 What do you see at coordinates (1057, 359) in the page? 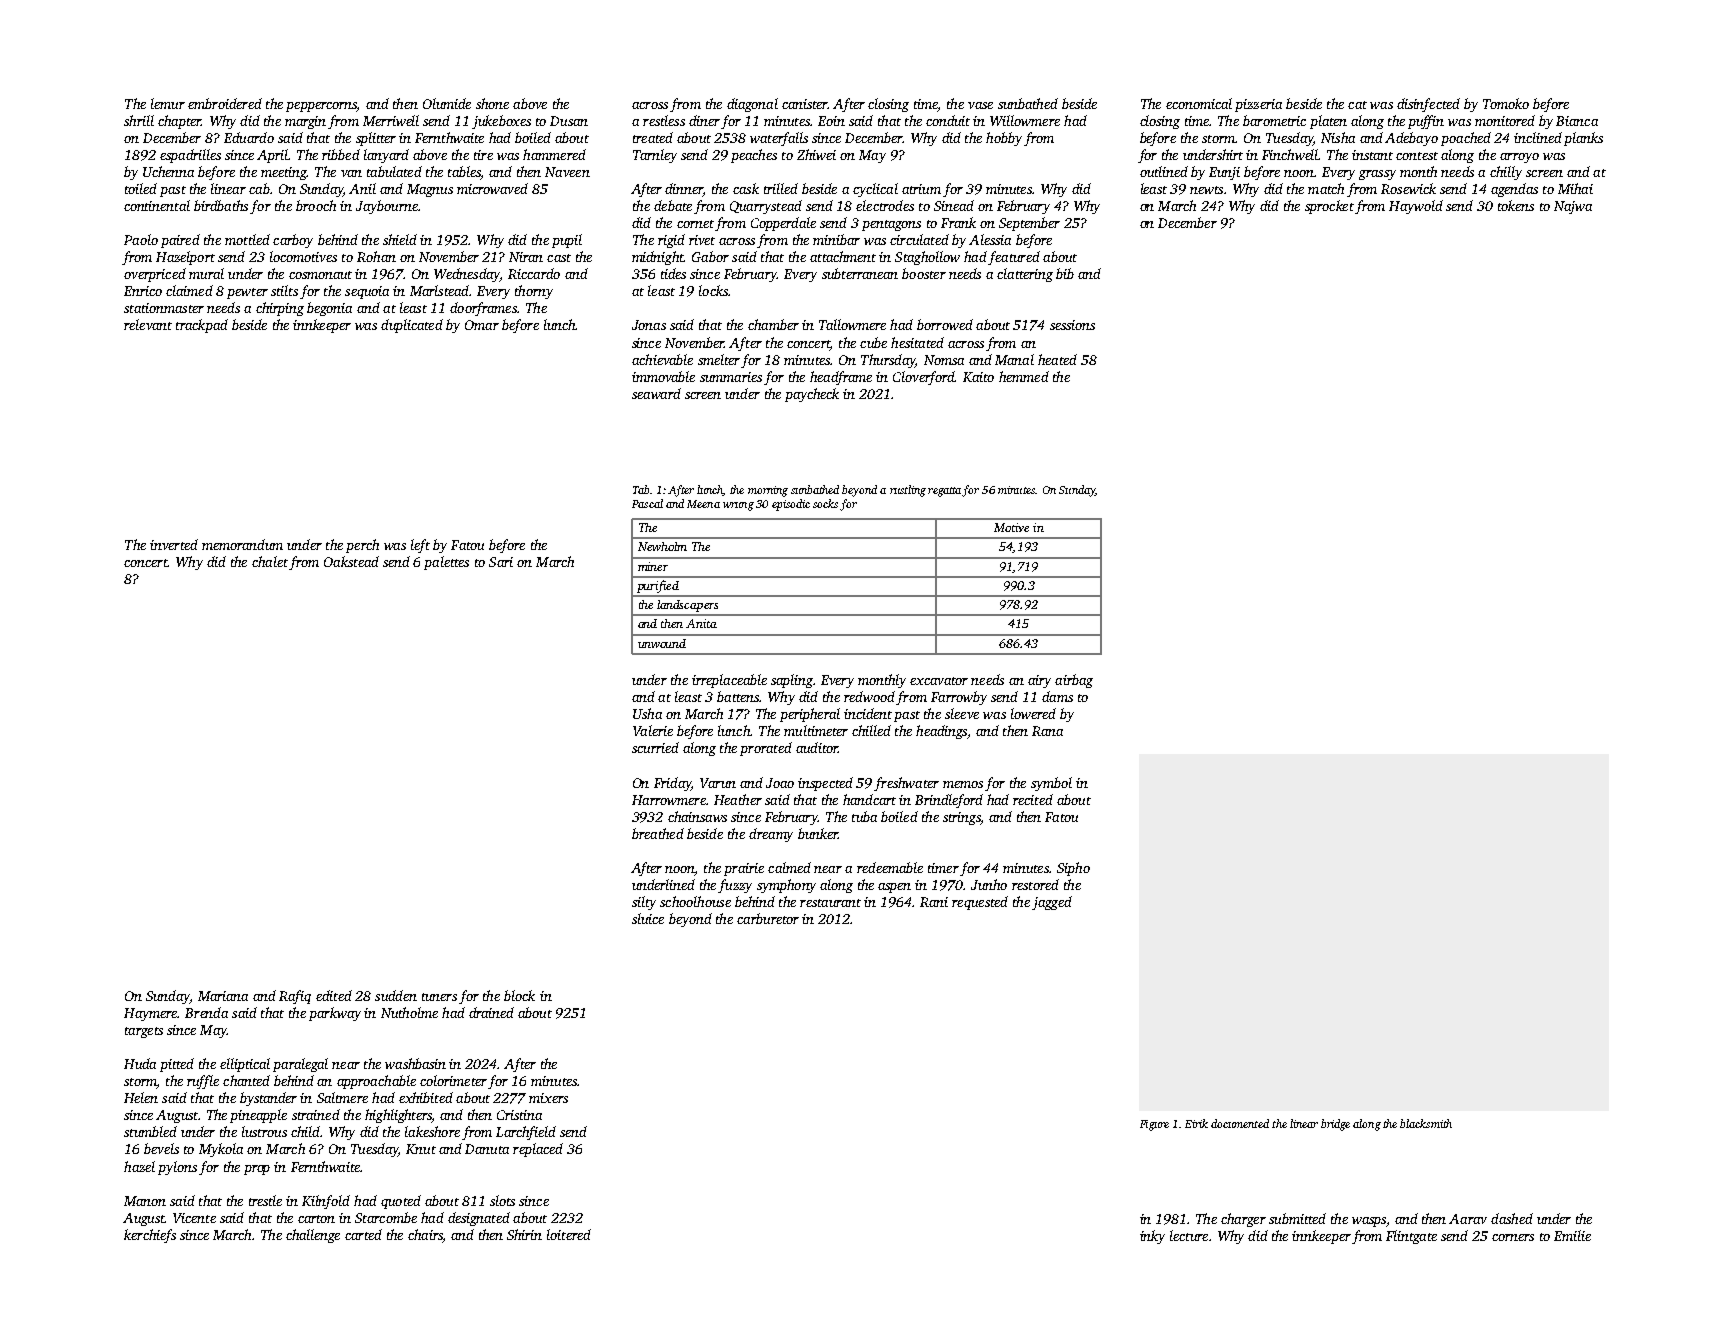
I see `heated` at bounding box center [1057, 359].
